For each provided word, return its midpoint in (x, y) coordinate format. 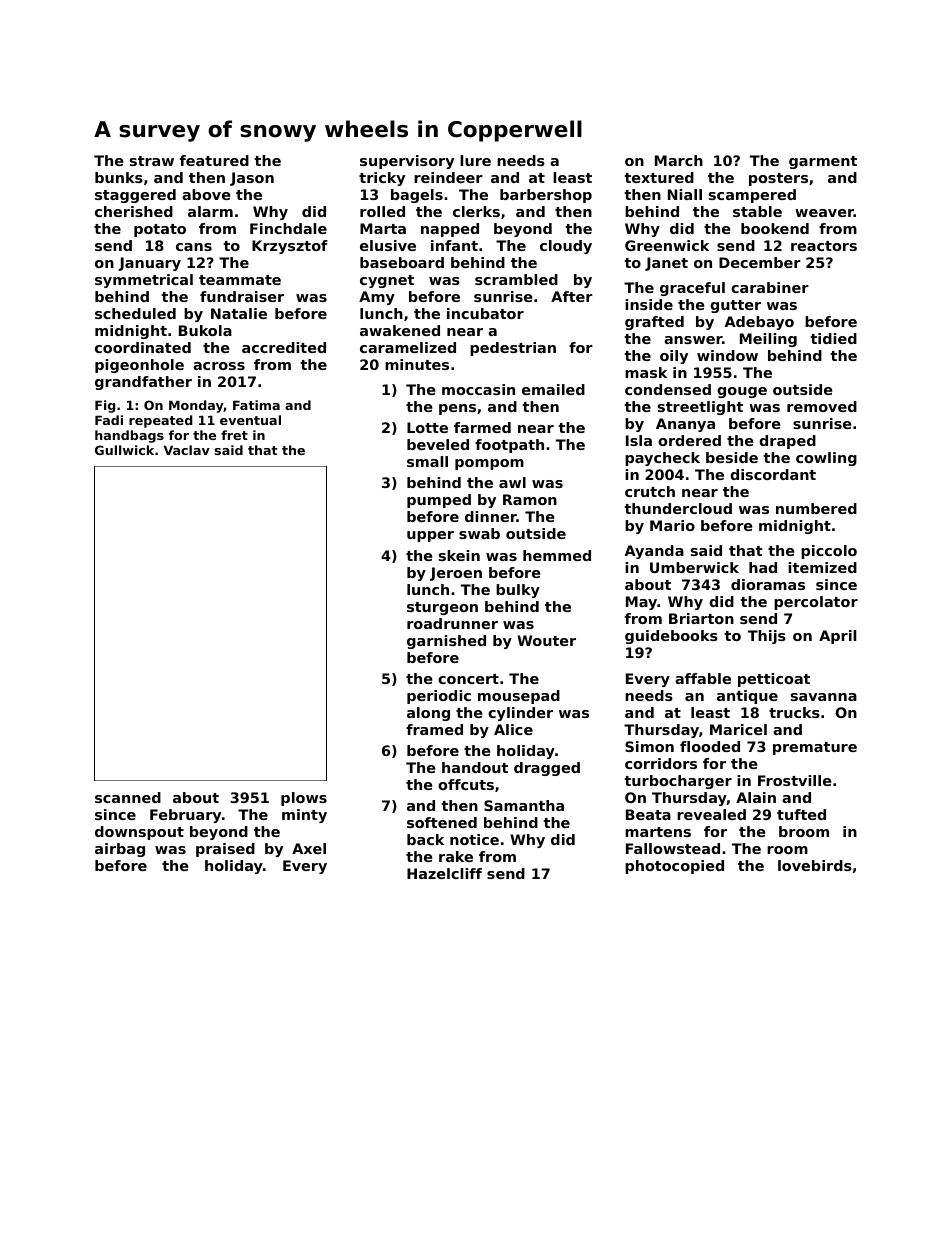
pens (457, 409)
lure (475, 160)
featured (214, 160)
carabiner (770, 287)
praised (225, 850)
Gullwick (124, 450)
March (679, 160)
